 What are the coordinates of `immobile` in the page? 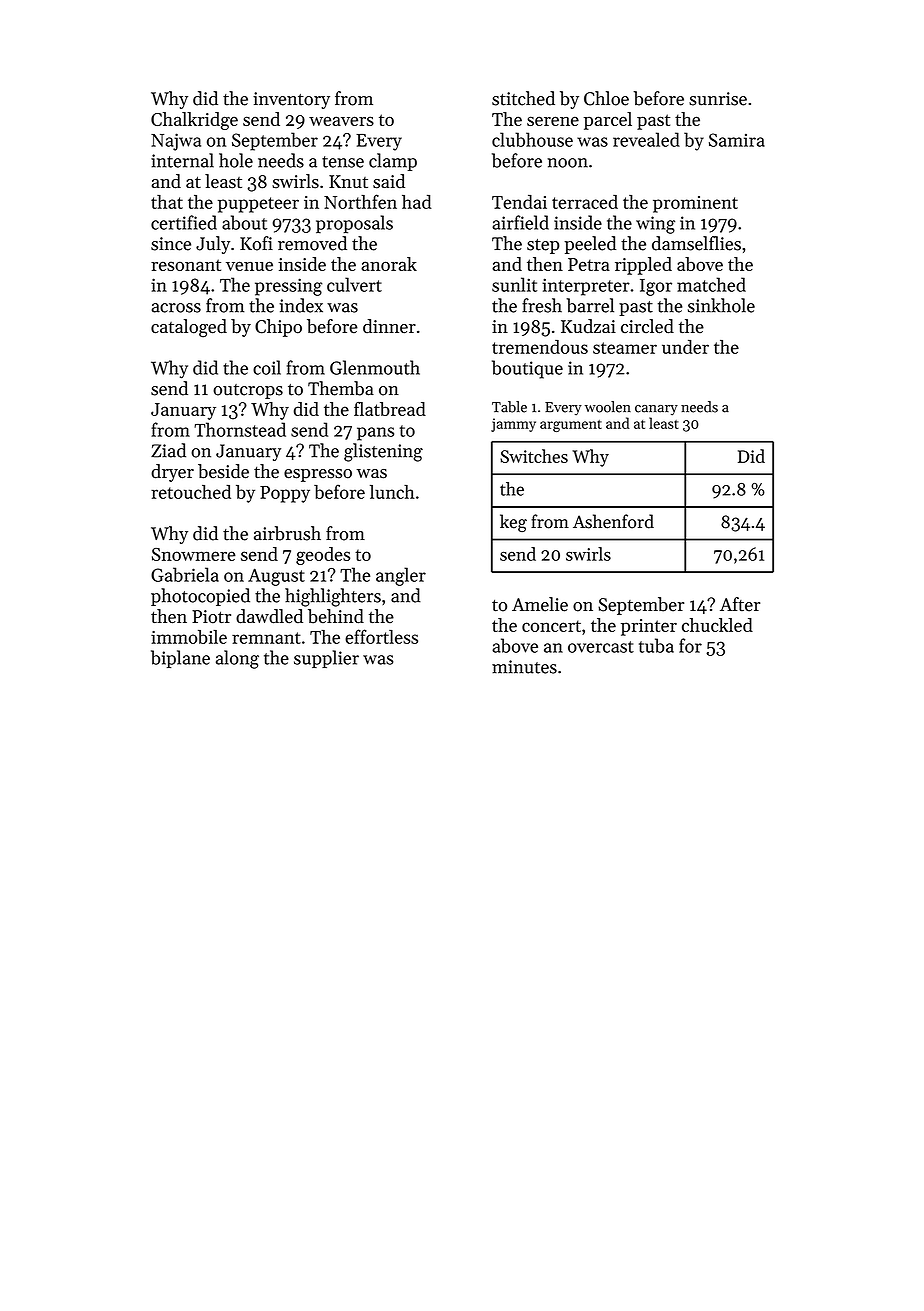 It's located at (189, 637).
